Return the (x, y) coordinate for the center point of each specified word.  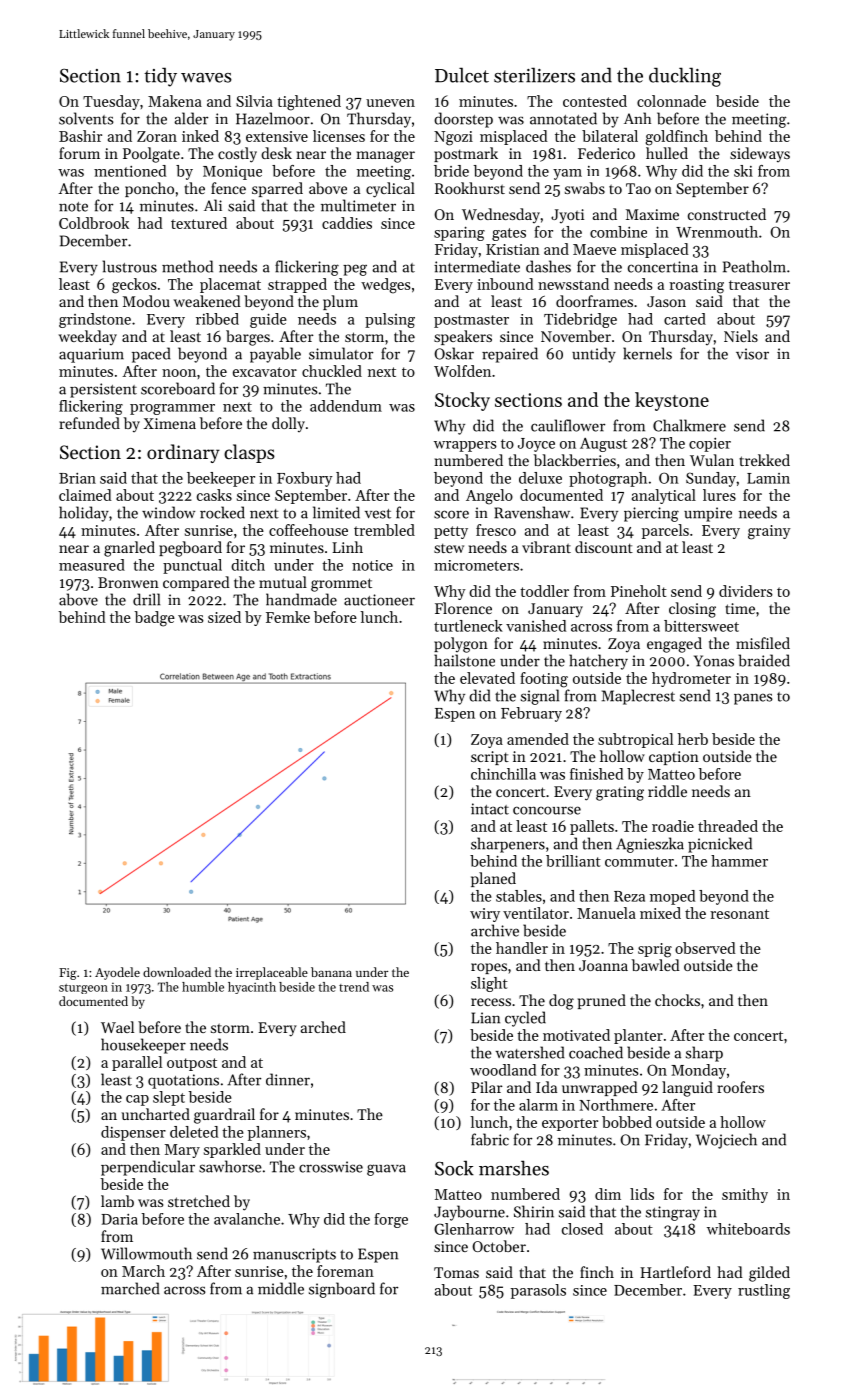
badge (154, 619)
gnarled (129, 549)
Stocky (462, 401)
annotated (563, 118)
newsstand (573, 284)
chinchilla (503, 774)
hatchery (598, 662)
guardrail (224, 1116)
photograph (608, 479)
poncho (149, 189)
